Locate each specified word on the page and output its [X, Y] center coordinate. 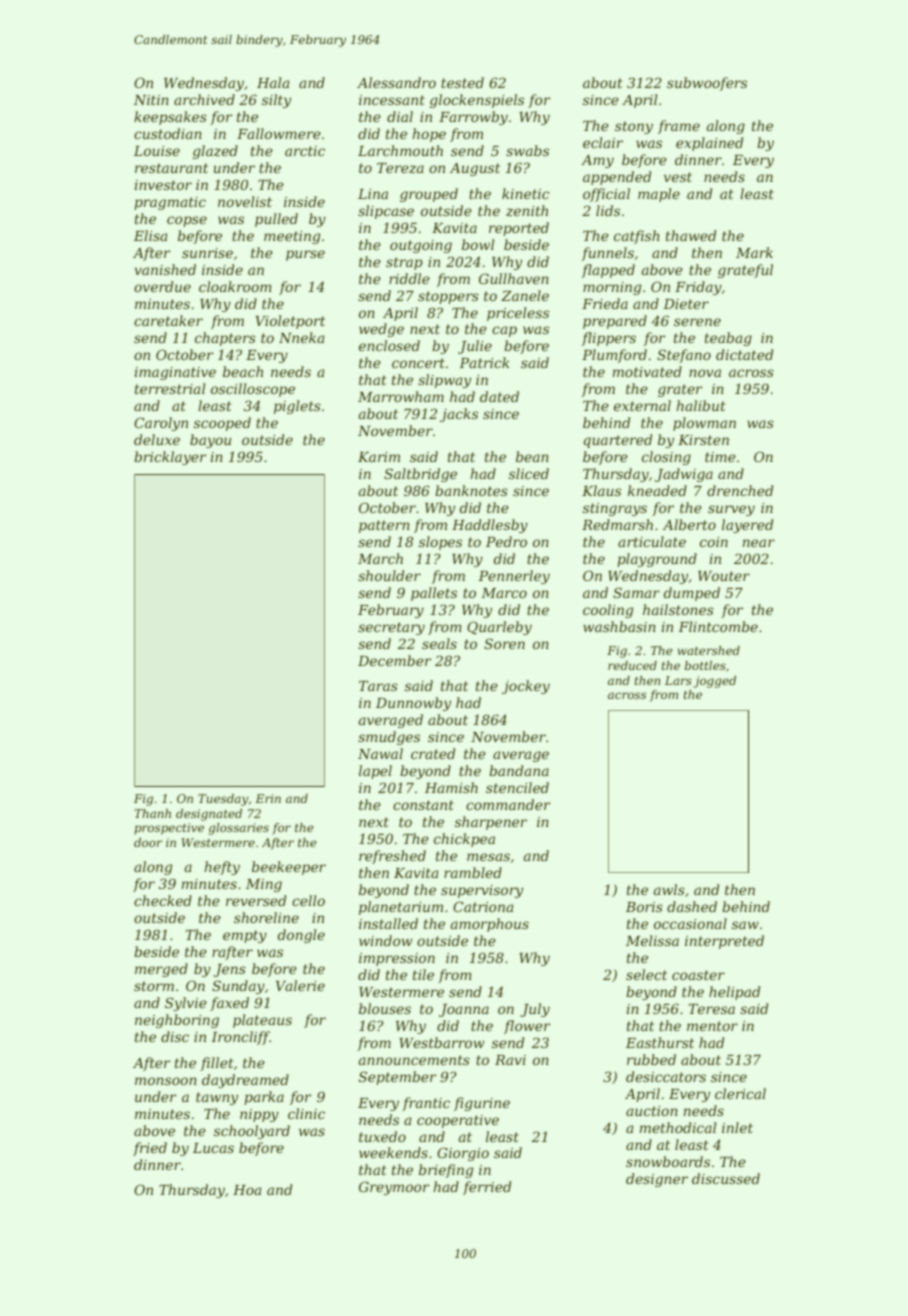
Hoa [247, 1190]
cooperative [458, 1121]
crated [433, 753]
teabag [728, 339]
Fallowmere [279, 133]
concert [418, 363]
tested [462, 82]
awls [669, 889]
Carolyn [161, 424]
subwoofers [707, 84]
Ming [264, 885]
